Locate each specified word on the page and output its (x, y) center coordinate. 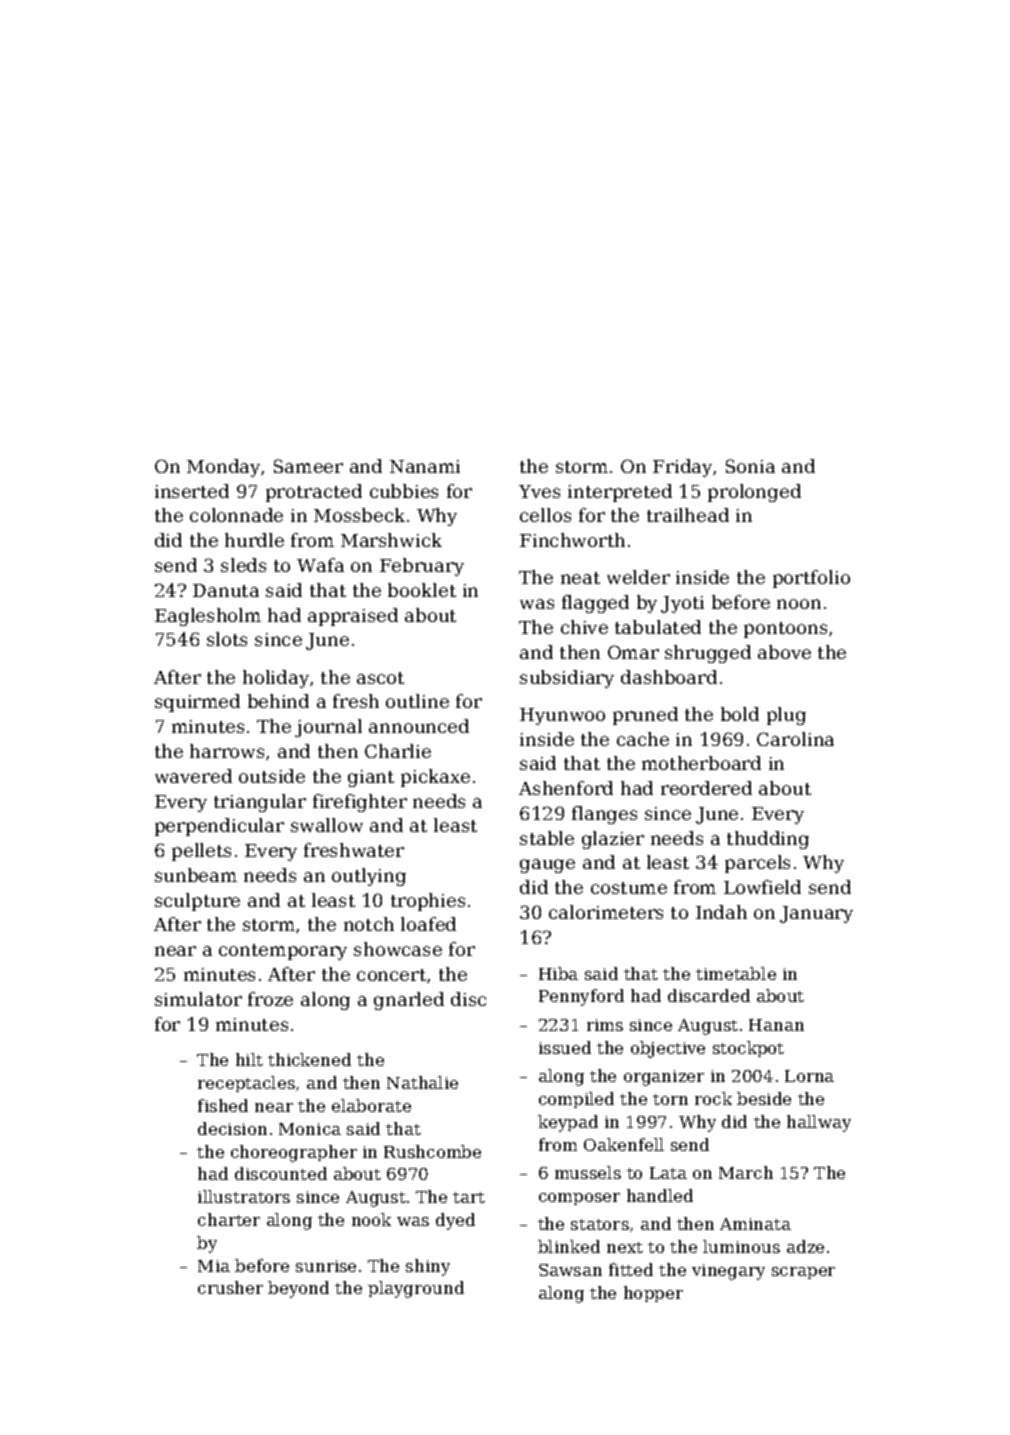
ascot (380, 678)
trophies (428, 902)
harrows (227, 751)
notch (369, 924)
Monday (223, 468)
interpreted (620, 493)
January (816, 914)
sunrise (326, 1266)
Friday (682, 468)
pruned (645, 716)
